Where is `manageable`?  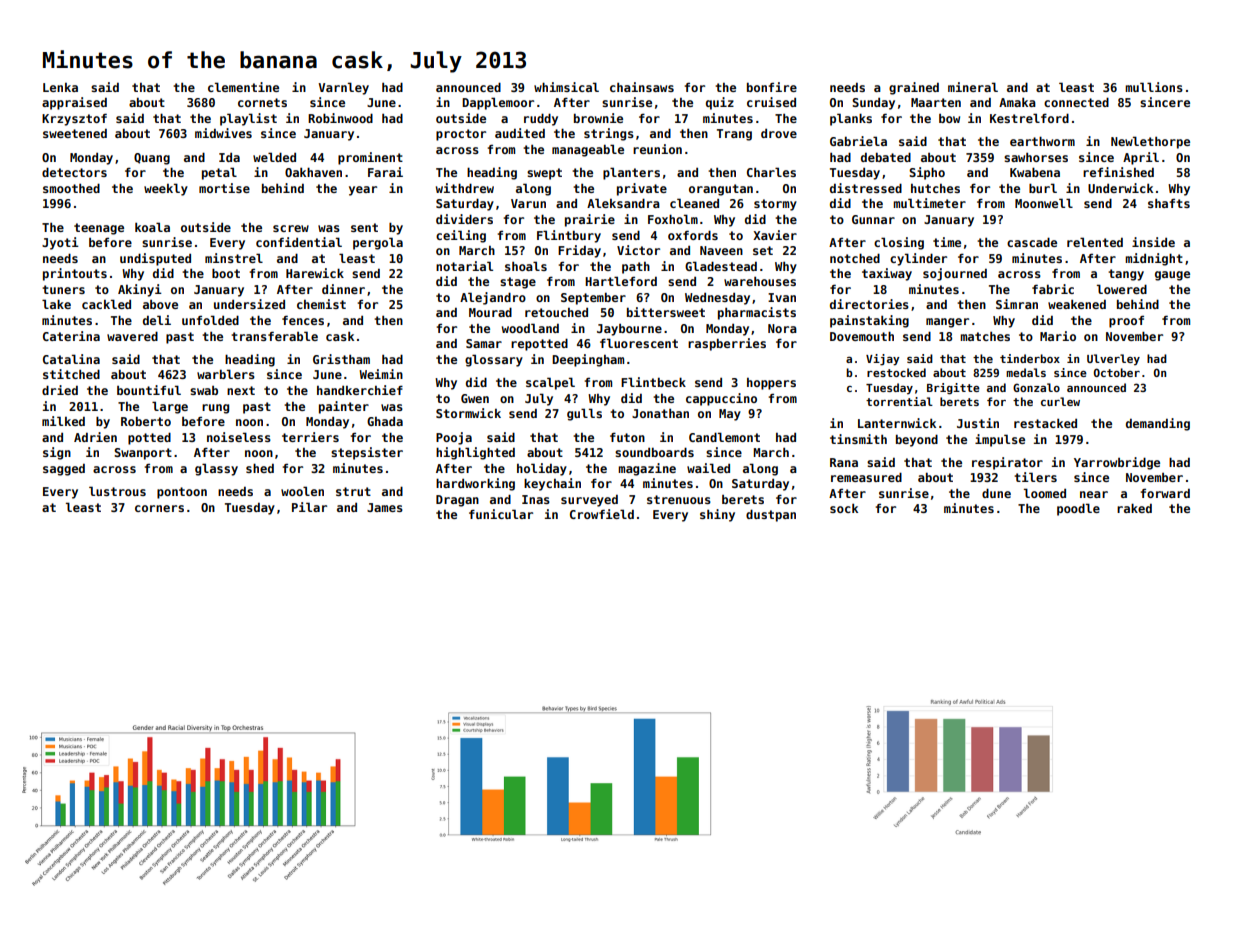 manageable is located at coordinates (588, 150).
